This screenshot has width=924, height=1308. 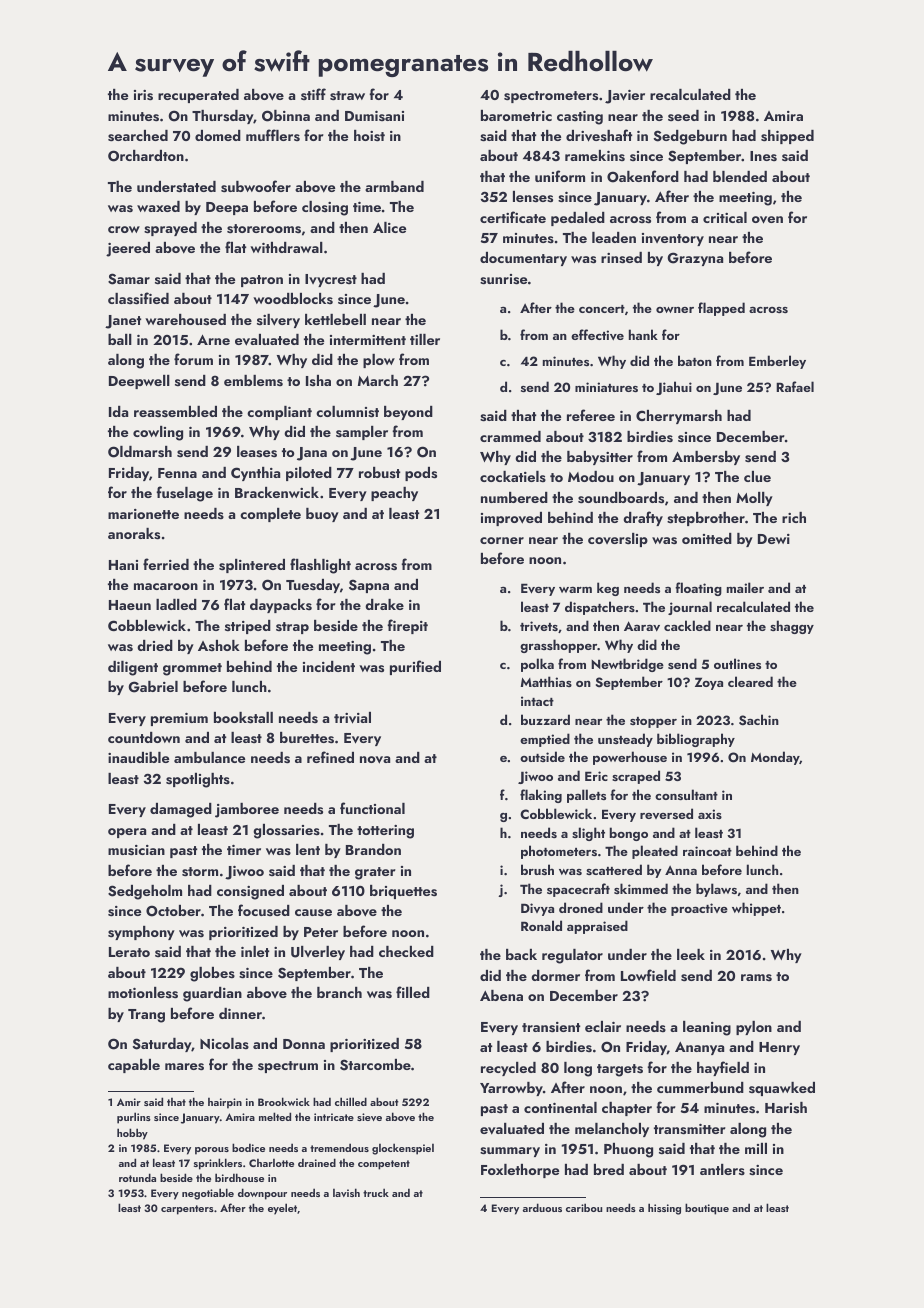 I want to click on musician, so click(x=136, y=850).
